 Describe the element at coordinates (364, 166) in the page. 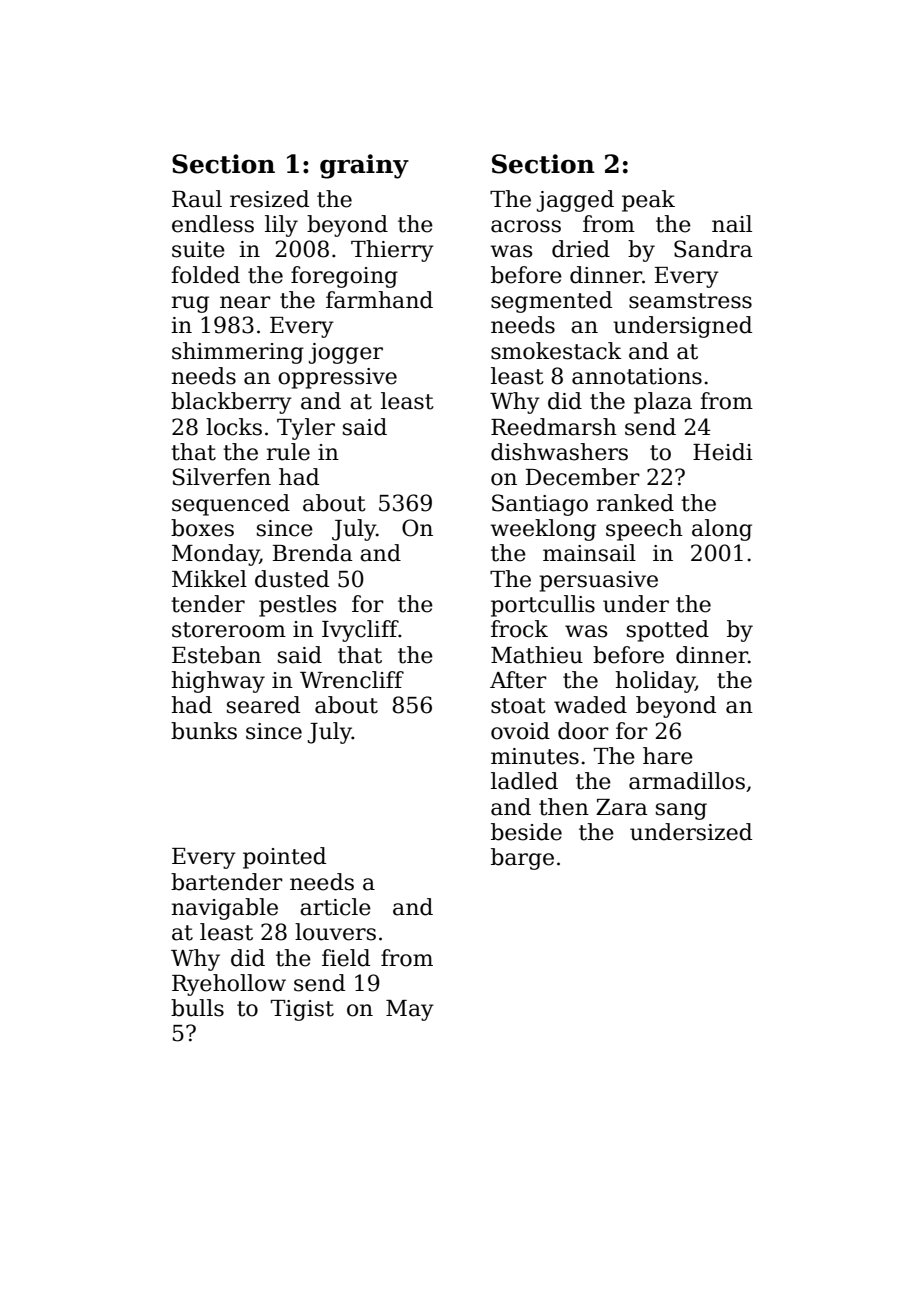

I see `grainy` at that location.
